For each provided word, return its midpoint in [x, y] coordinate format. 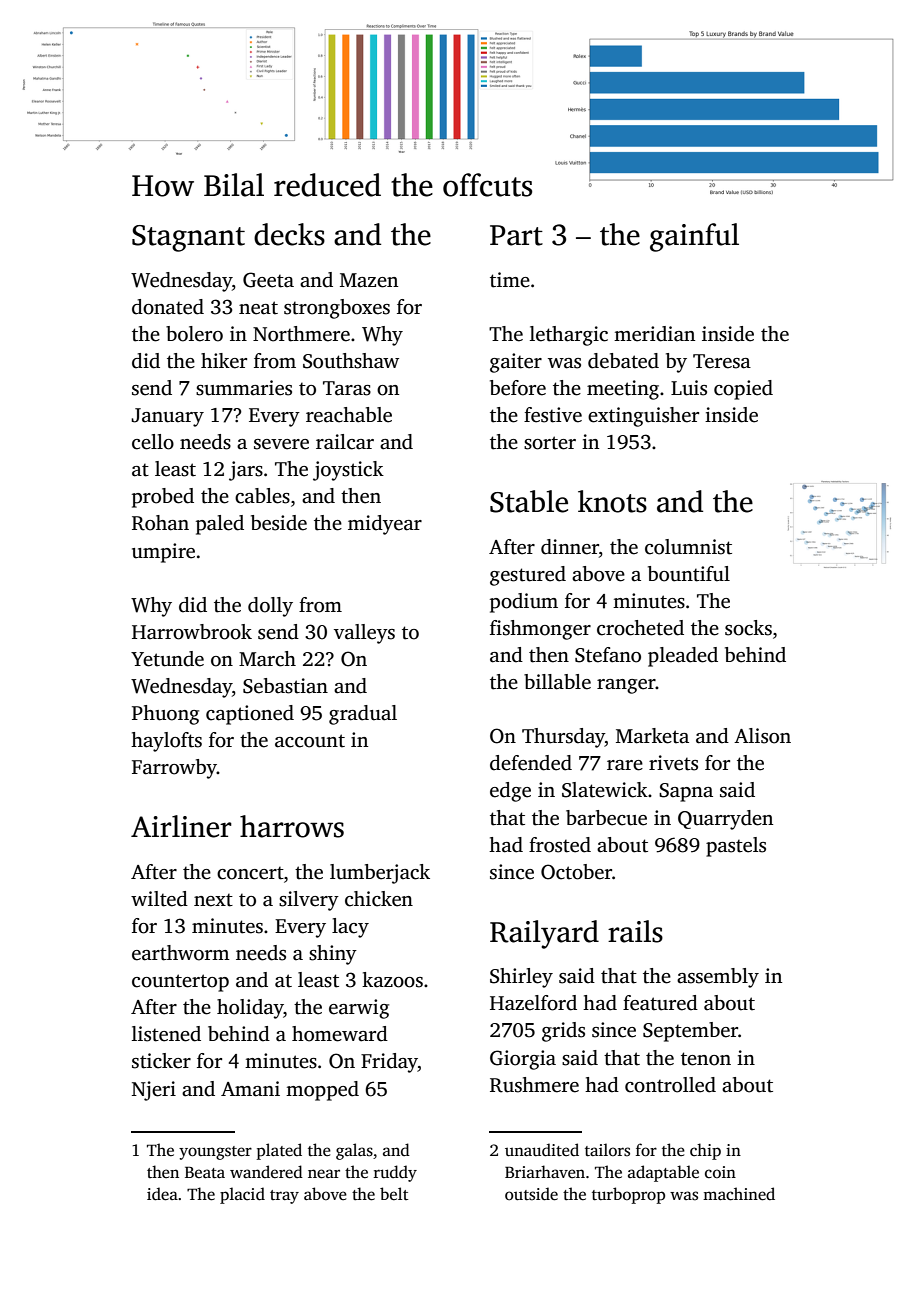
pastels [736, 847]
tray [284, 1197]
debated [623, 361]
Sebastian [285, 686]
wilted [159, 899]
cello [153, 442]
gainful [694, 237]
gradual [363, 715]
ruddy [395, 1173]
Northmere [301, 334]
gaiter [516, 363]
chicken [379, 899]
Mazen [369, 280]
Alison [762, 736]
